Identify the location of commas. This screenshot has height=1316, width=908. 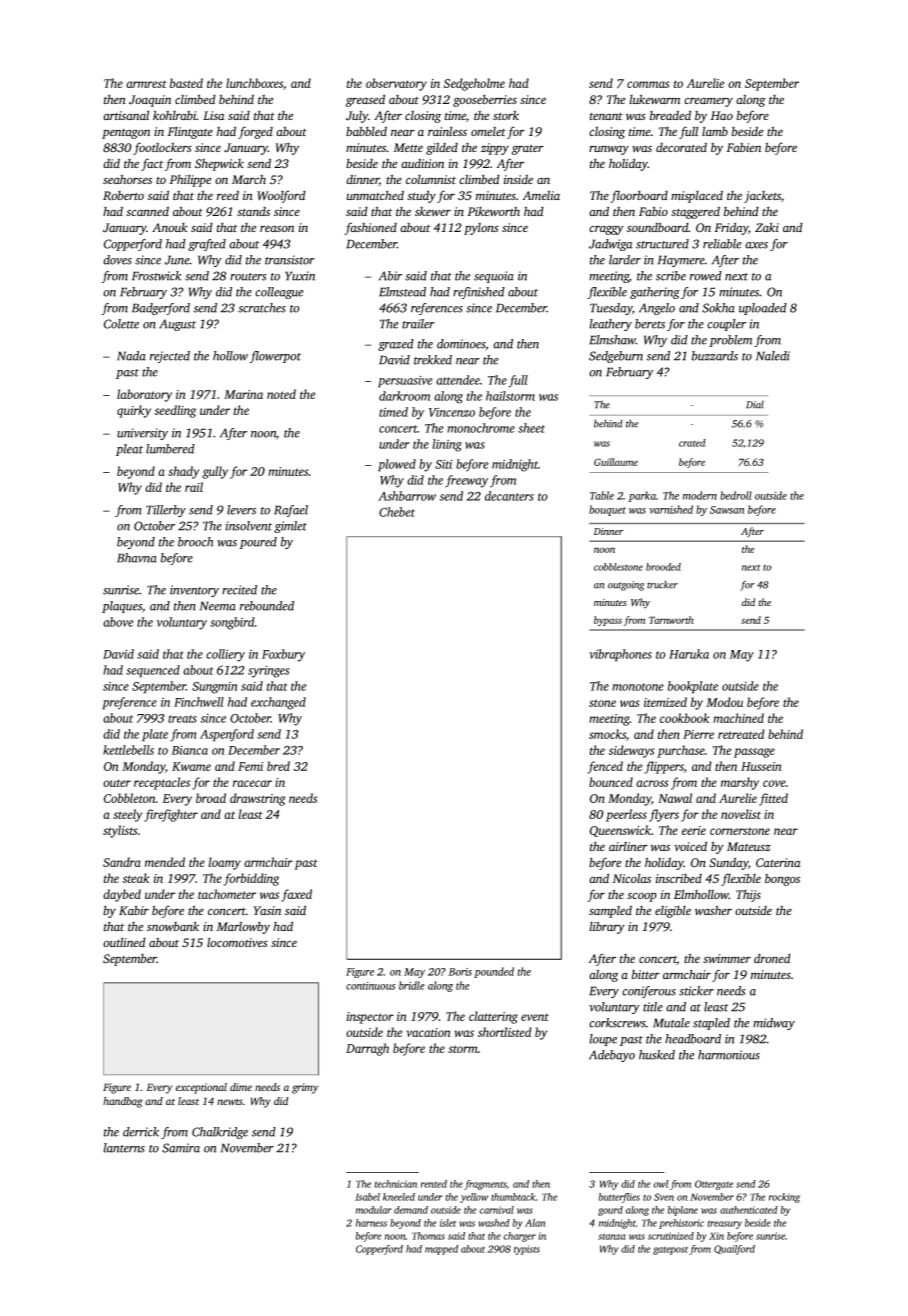
(648, 84).
